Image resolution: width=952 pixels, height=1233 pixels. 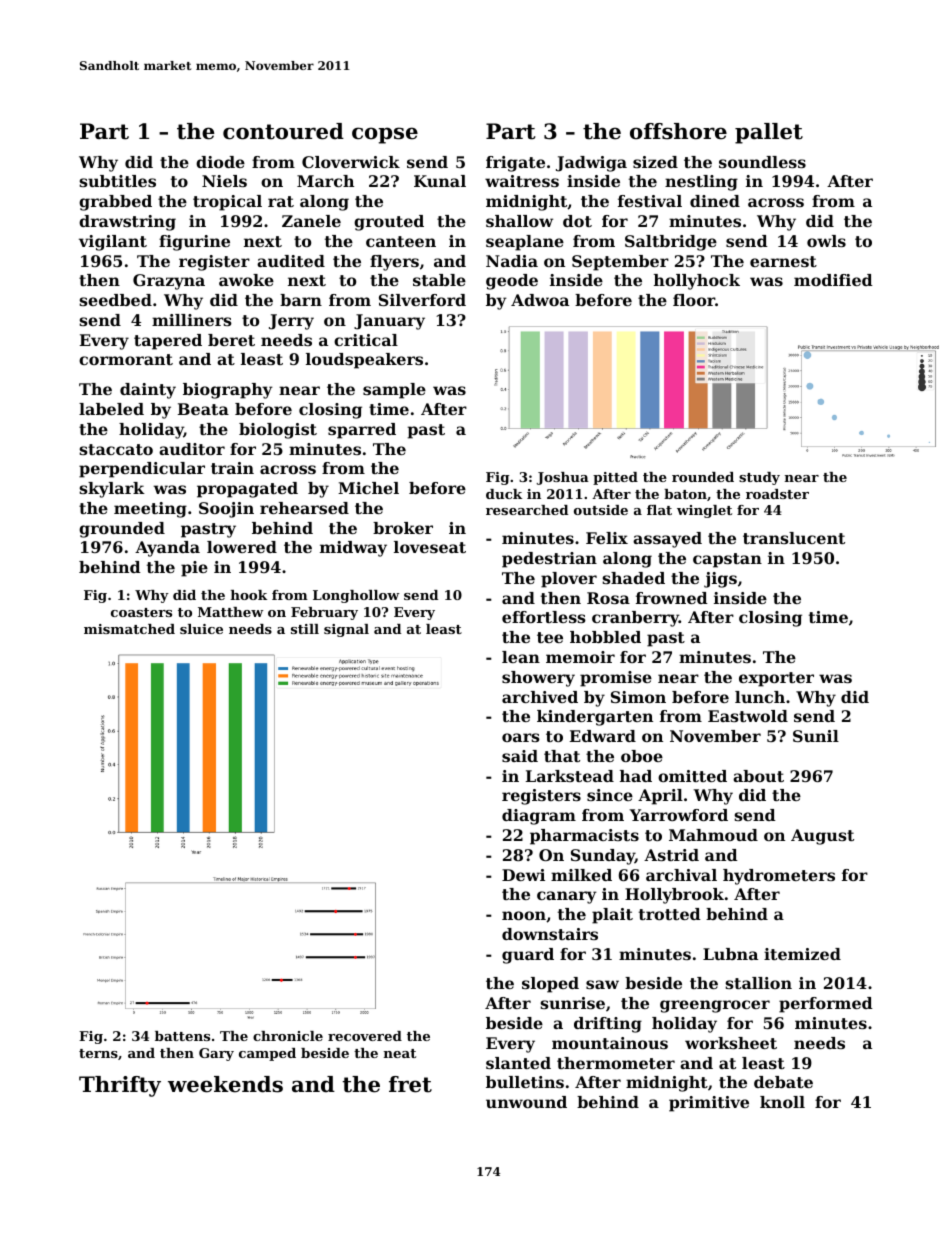 I want to click on kindergarten, so click(x=595, y=718).
